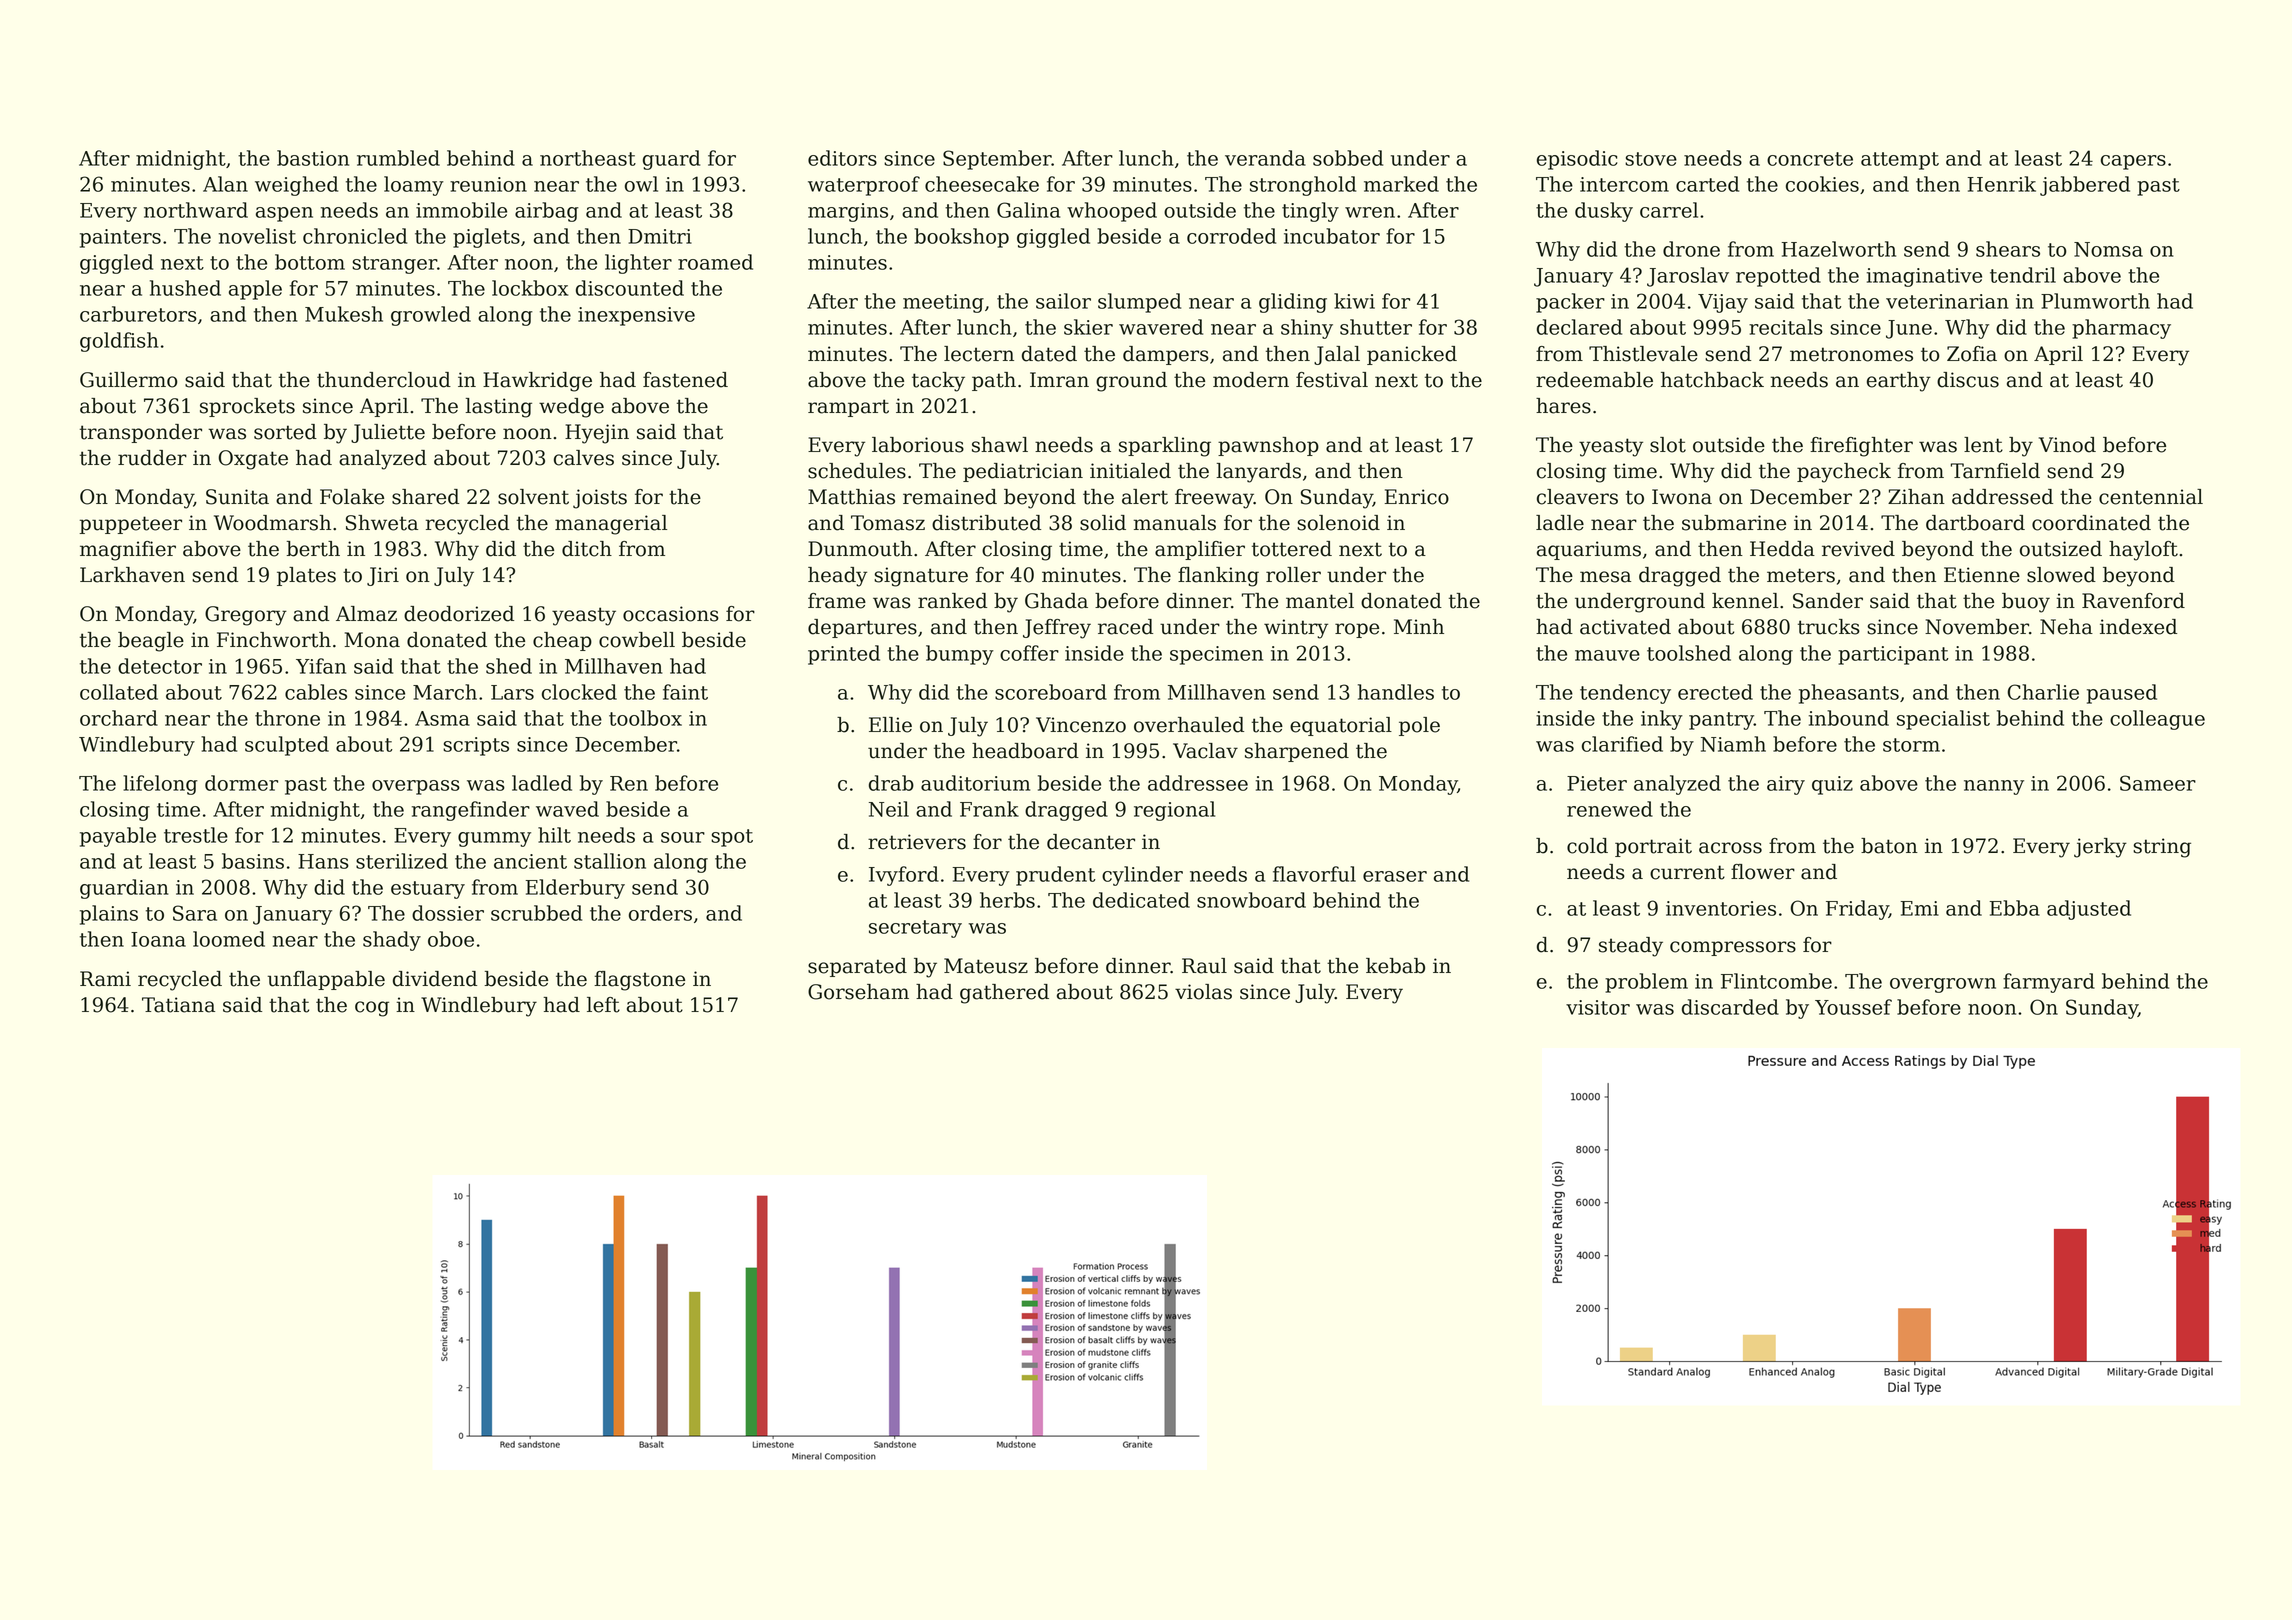  Describe the element at coordinates (1056, 601) in the screenshot. I see `Ghada` at that location.
